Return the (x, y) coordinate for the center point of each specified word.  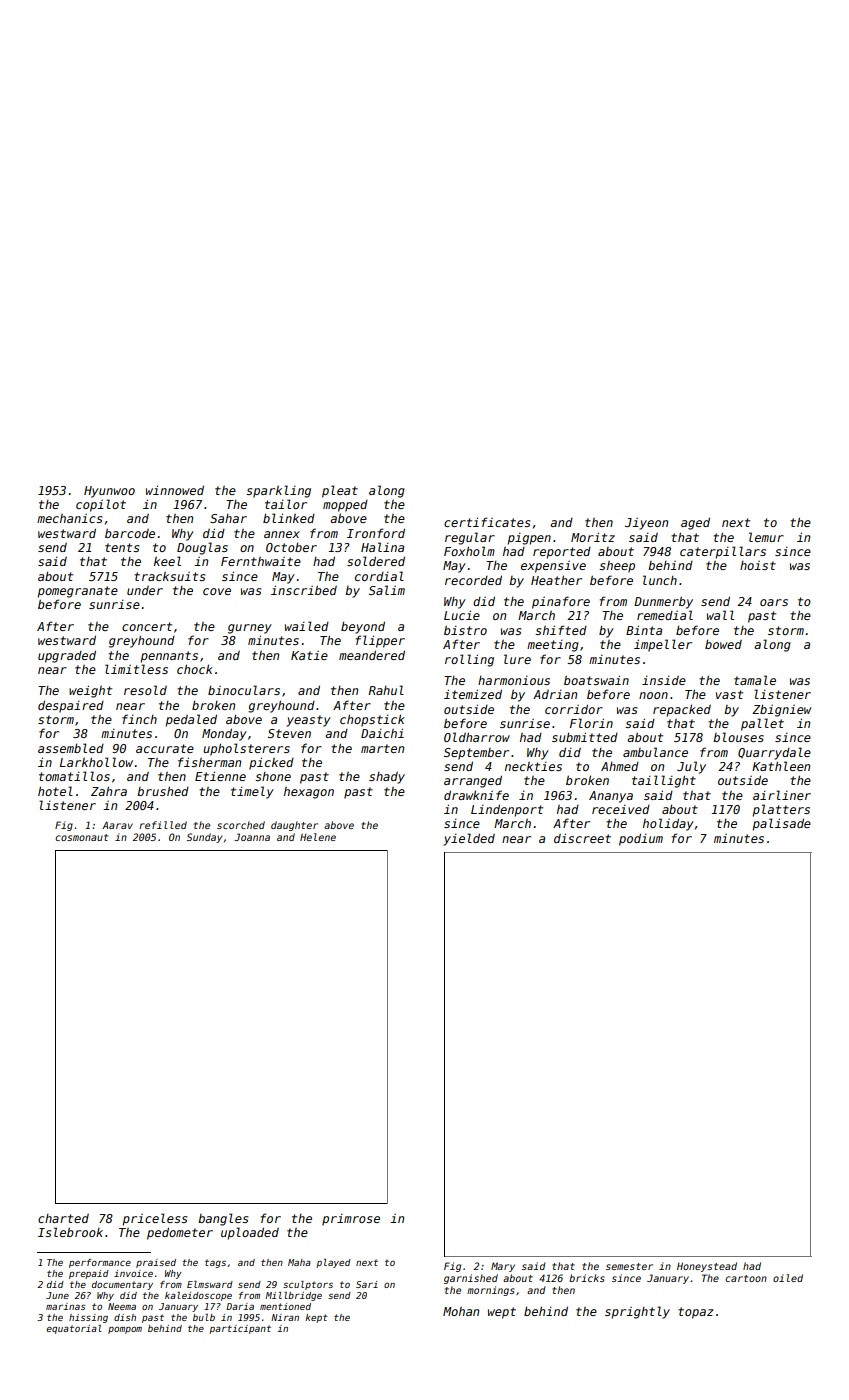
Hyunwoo (109, 492)
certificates (487, 522)
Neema (122, 1306)
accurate (165, 748)
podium (641, 839)
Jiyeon (646, 524)
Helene (318, 837)
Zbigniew (781, 710)
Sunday (204, 838)
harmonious (514, 680)
